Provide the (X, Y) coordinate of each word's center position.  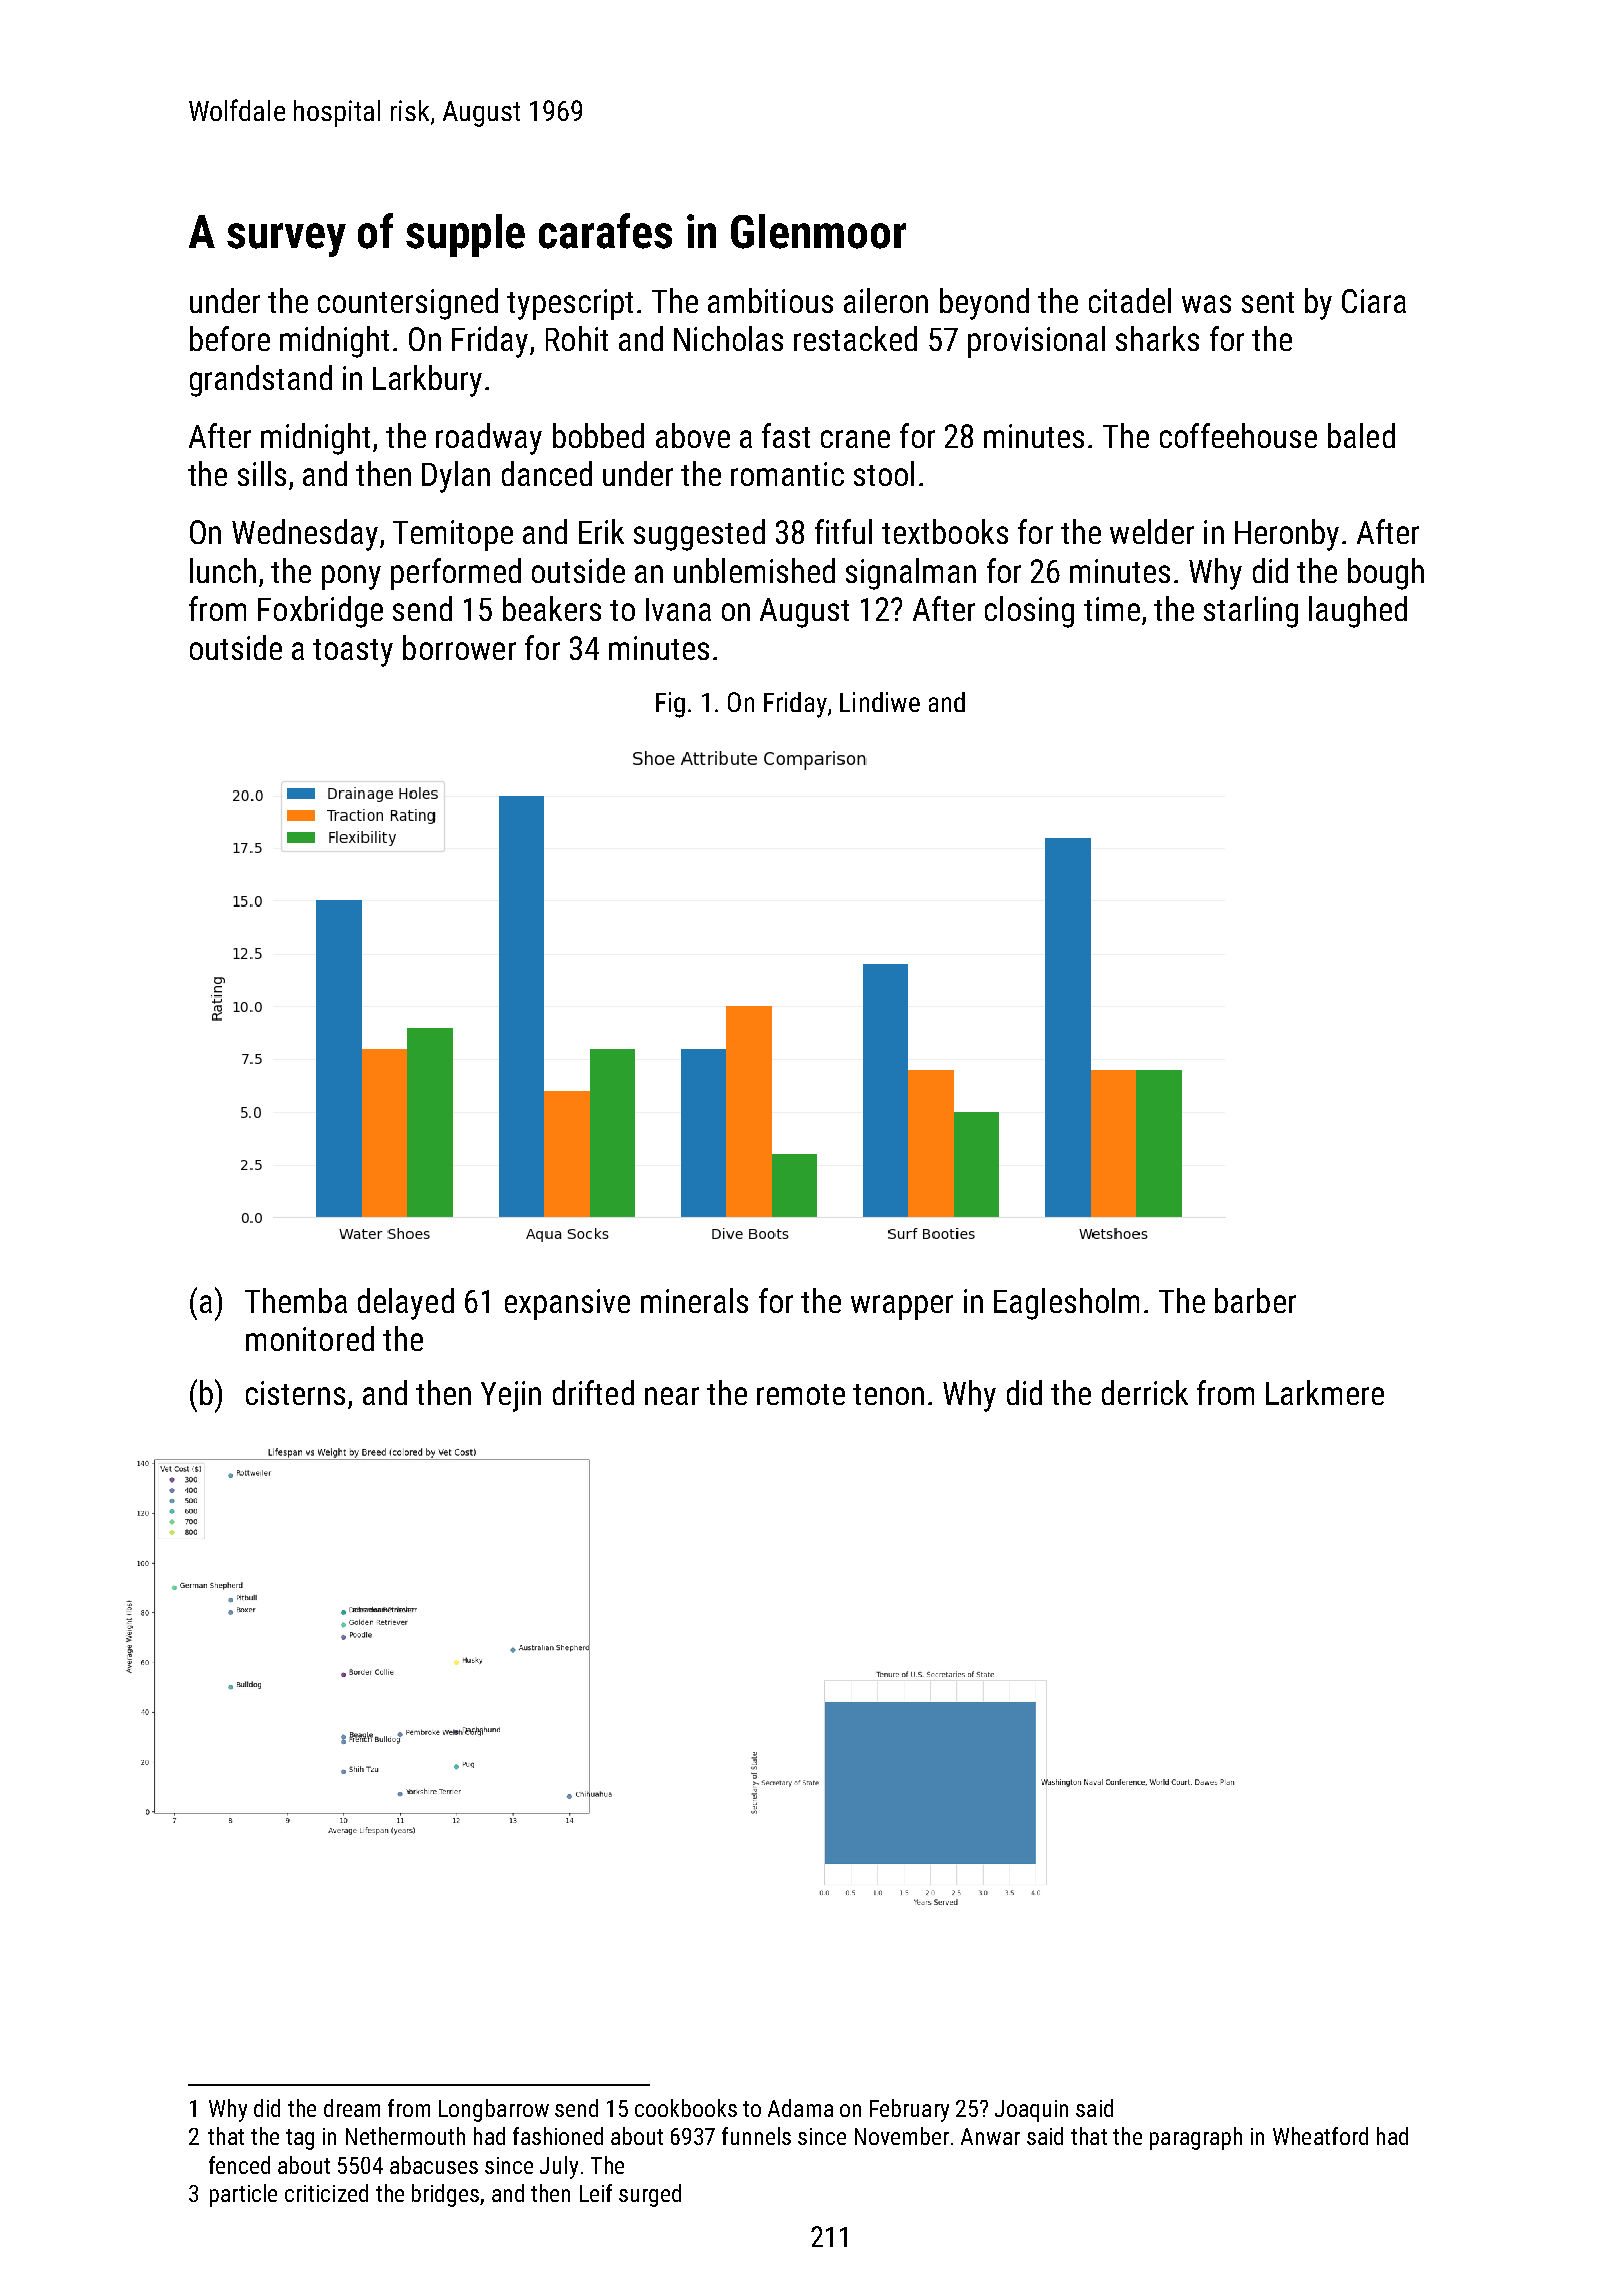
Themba (296, 1300)
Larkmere (1325, 1392)
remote (801, 1394)
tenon (888, 1394)
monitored (310, 1338)
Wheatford (1320, 2136)
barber (1255, 1300)
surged (650, 2195)
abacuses (434, 2165)
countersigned (408, 304)
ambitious (770, 300)
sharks (1157, 338)
